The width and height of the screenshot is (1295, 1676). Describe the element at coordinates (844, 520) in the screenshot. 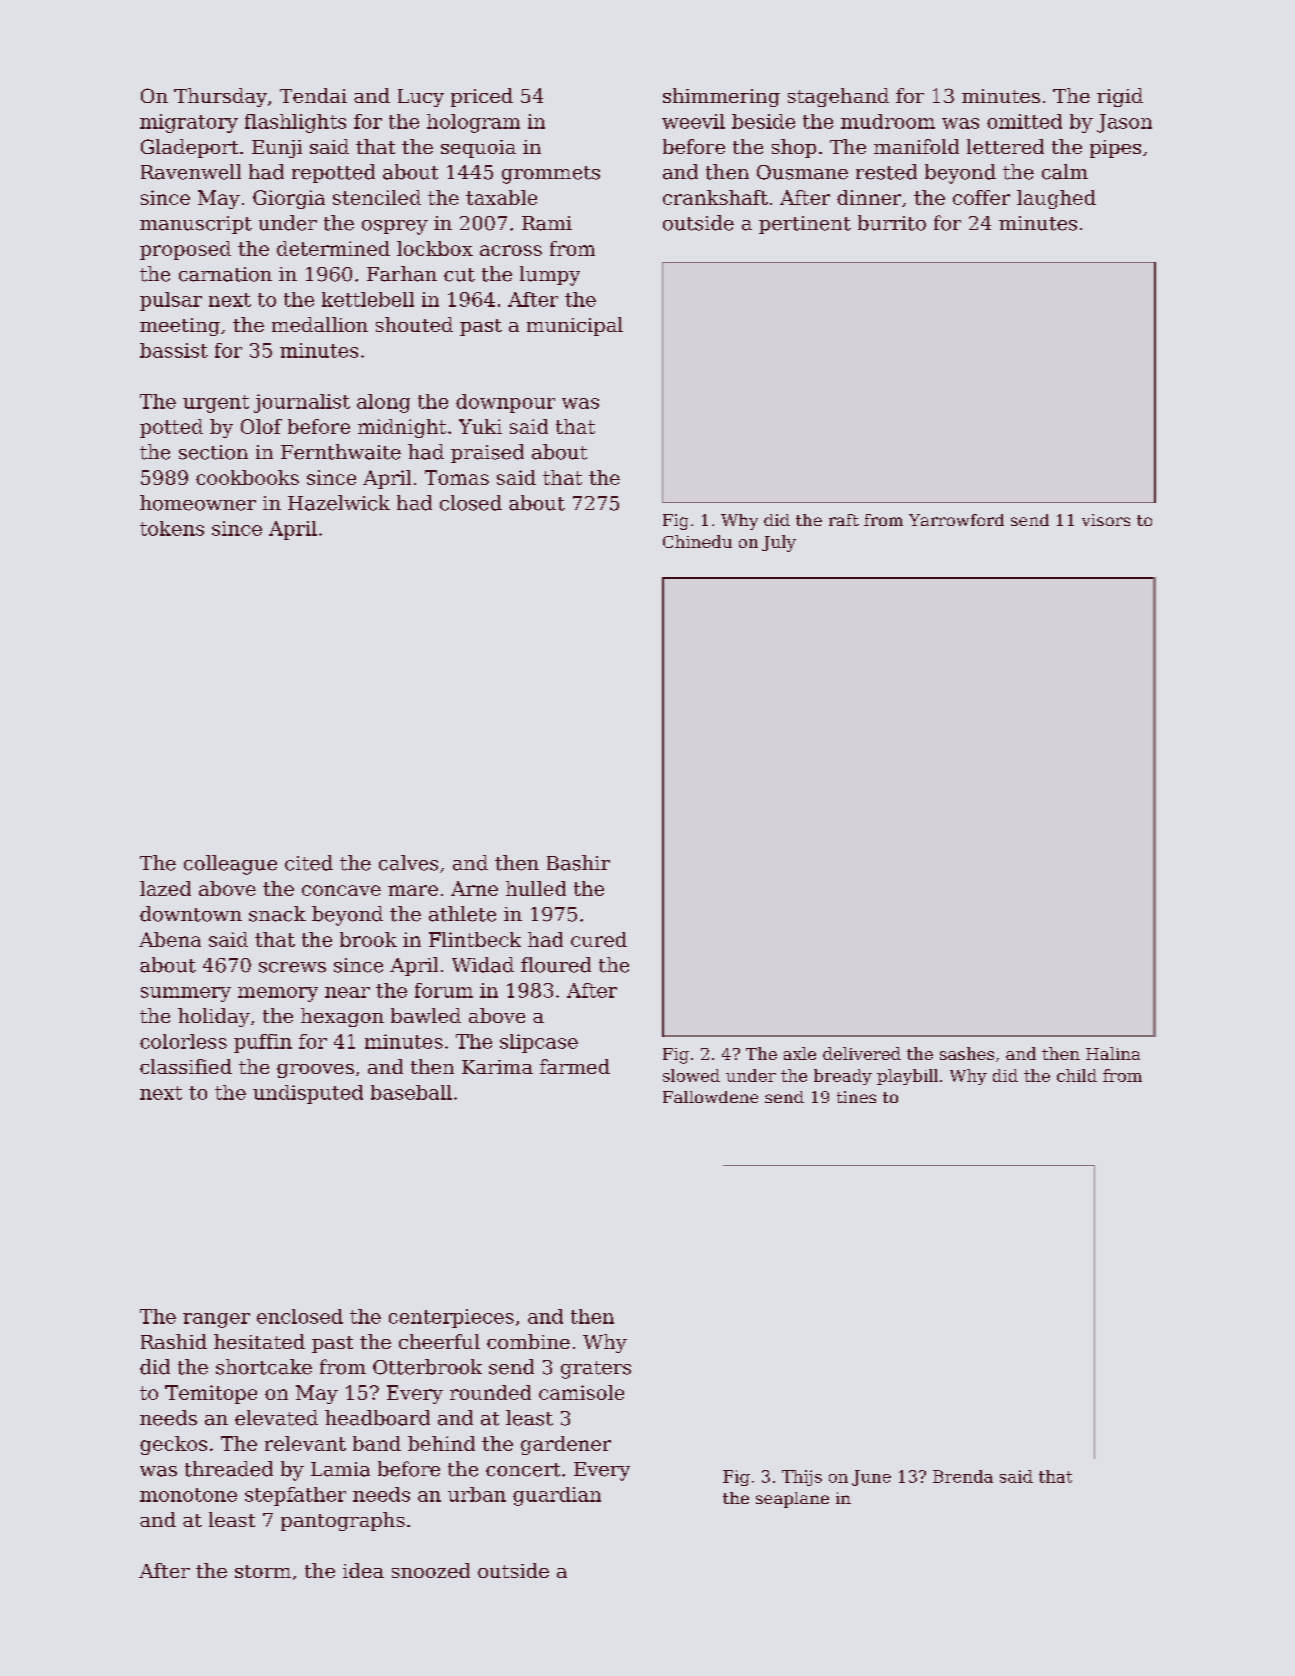

I see `raft` at that location.
